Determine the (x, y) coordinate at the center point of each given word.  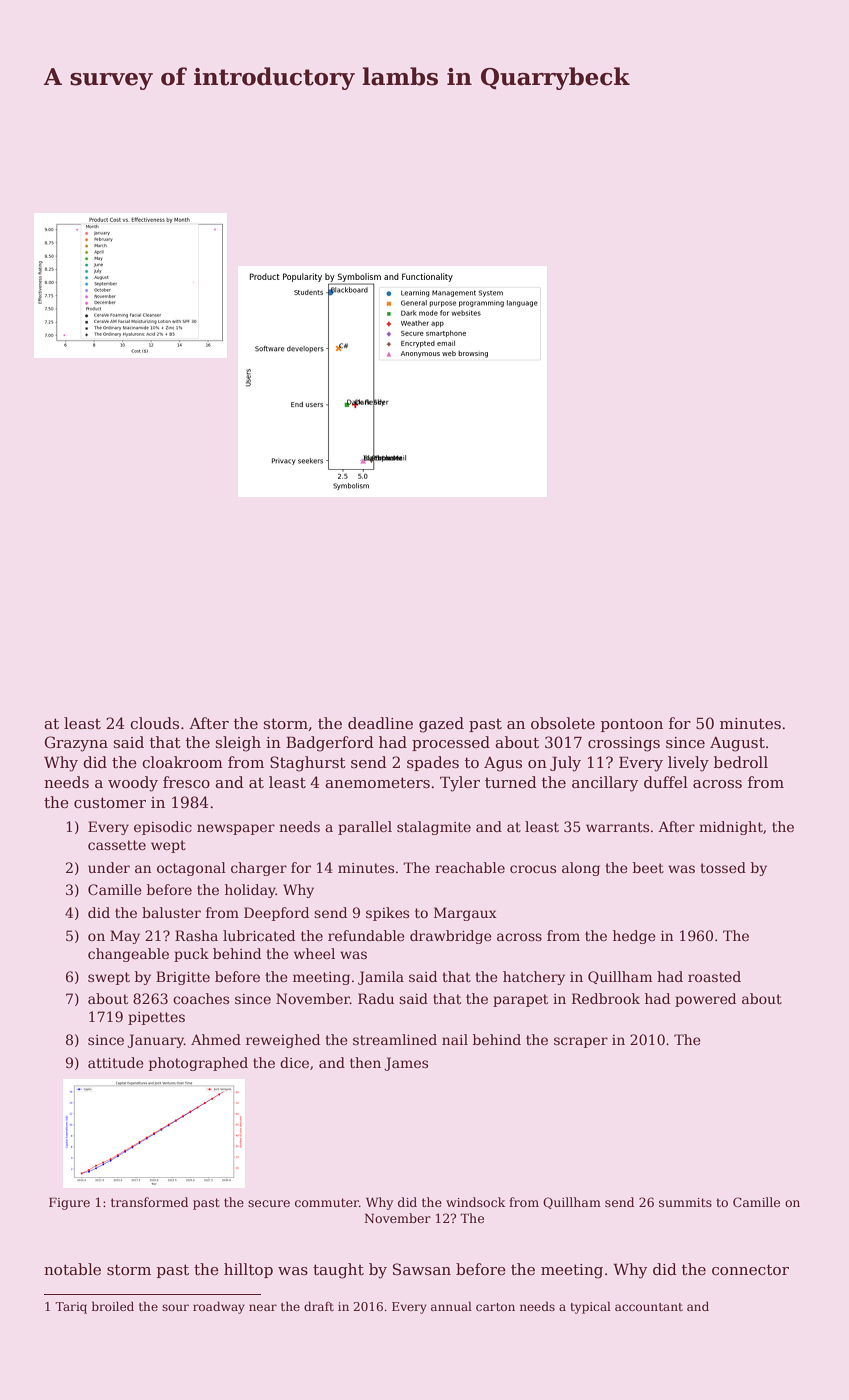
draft (319, 1306)
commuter (327, 1202)
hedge (634, 937)
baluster (171, 912)
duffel (666, 782)
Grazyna (76, 744)
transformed (149, 1202)
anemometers (377, 782)
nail (455, 1039)
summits (685, 1202)
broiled (113, 1306)
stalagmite (434, 828)
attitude (116, 1062)
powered (705, 1000)
